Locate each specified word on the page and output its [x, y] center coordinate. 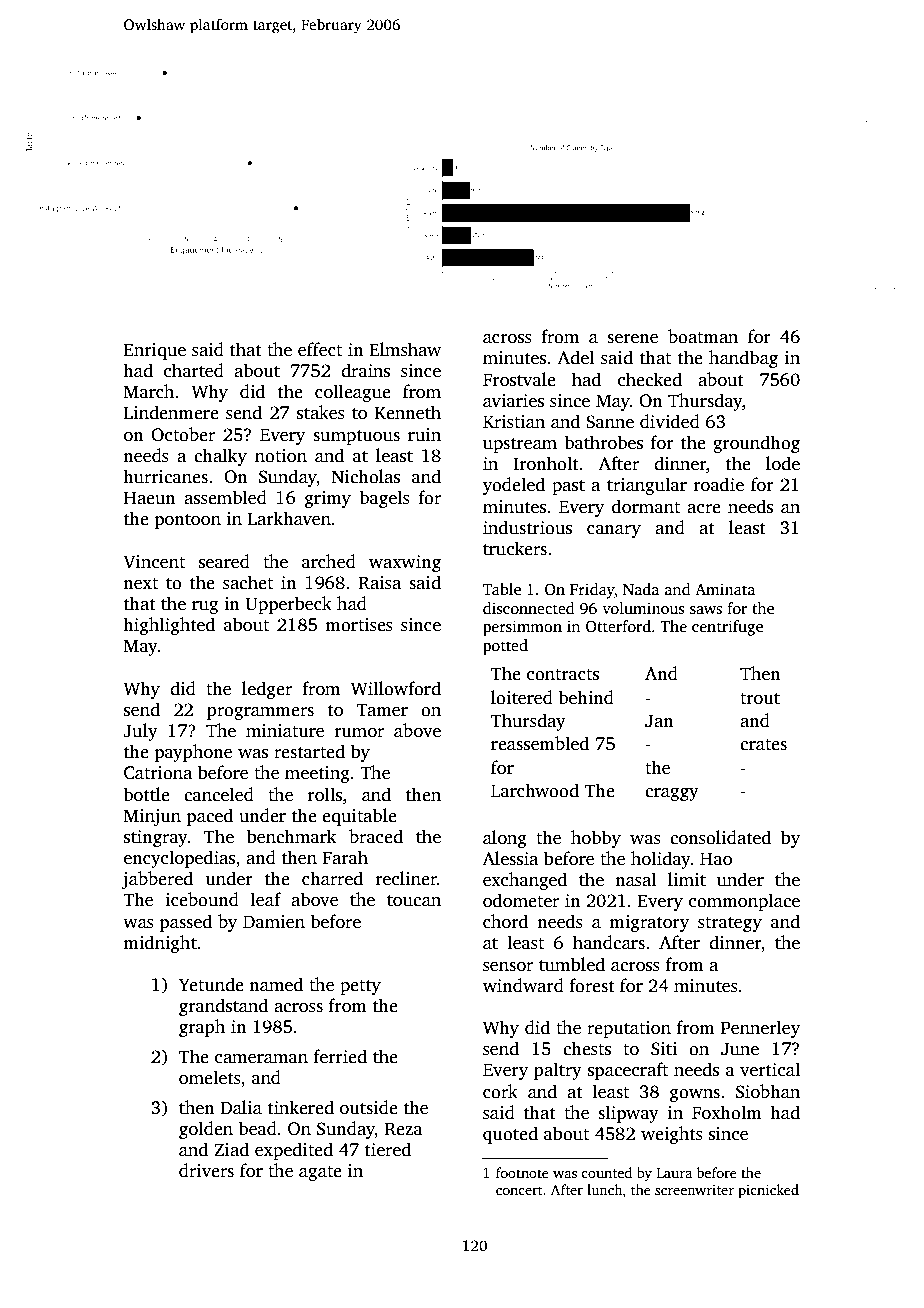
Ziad [231, 1149]
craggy [672, 794]
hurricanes [165, 476]
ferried [340, 1056]
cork [500, 1091]
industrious [527, 527]
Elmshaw [405, 349]
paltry [558, 1071]
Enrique [155, 351]
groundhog [756, 444]
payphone [193, 753]
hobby [596, 839]
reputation [629, 1029]
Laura [674, 1173]
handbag [743, 359]
